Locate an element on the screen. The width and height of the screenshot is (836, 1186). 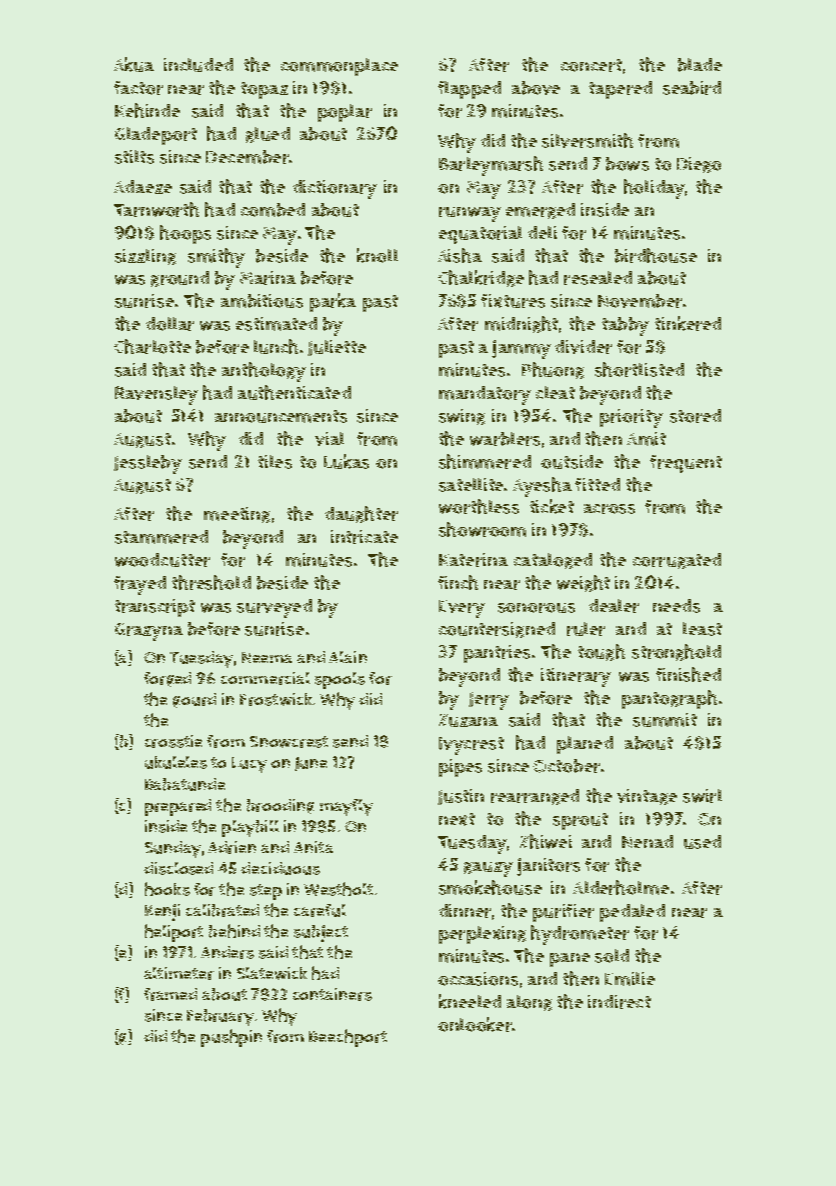
onlooker is located at coordinates (475, 1024).
